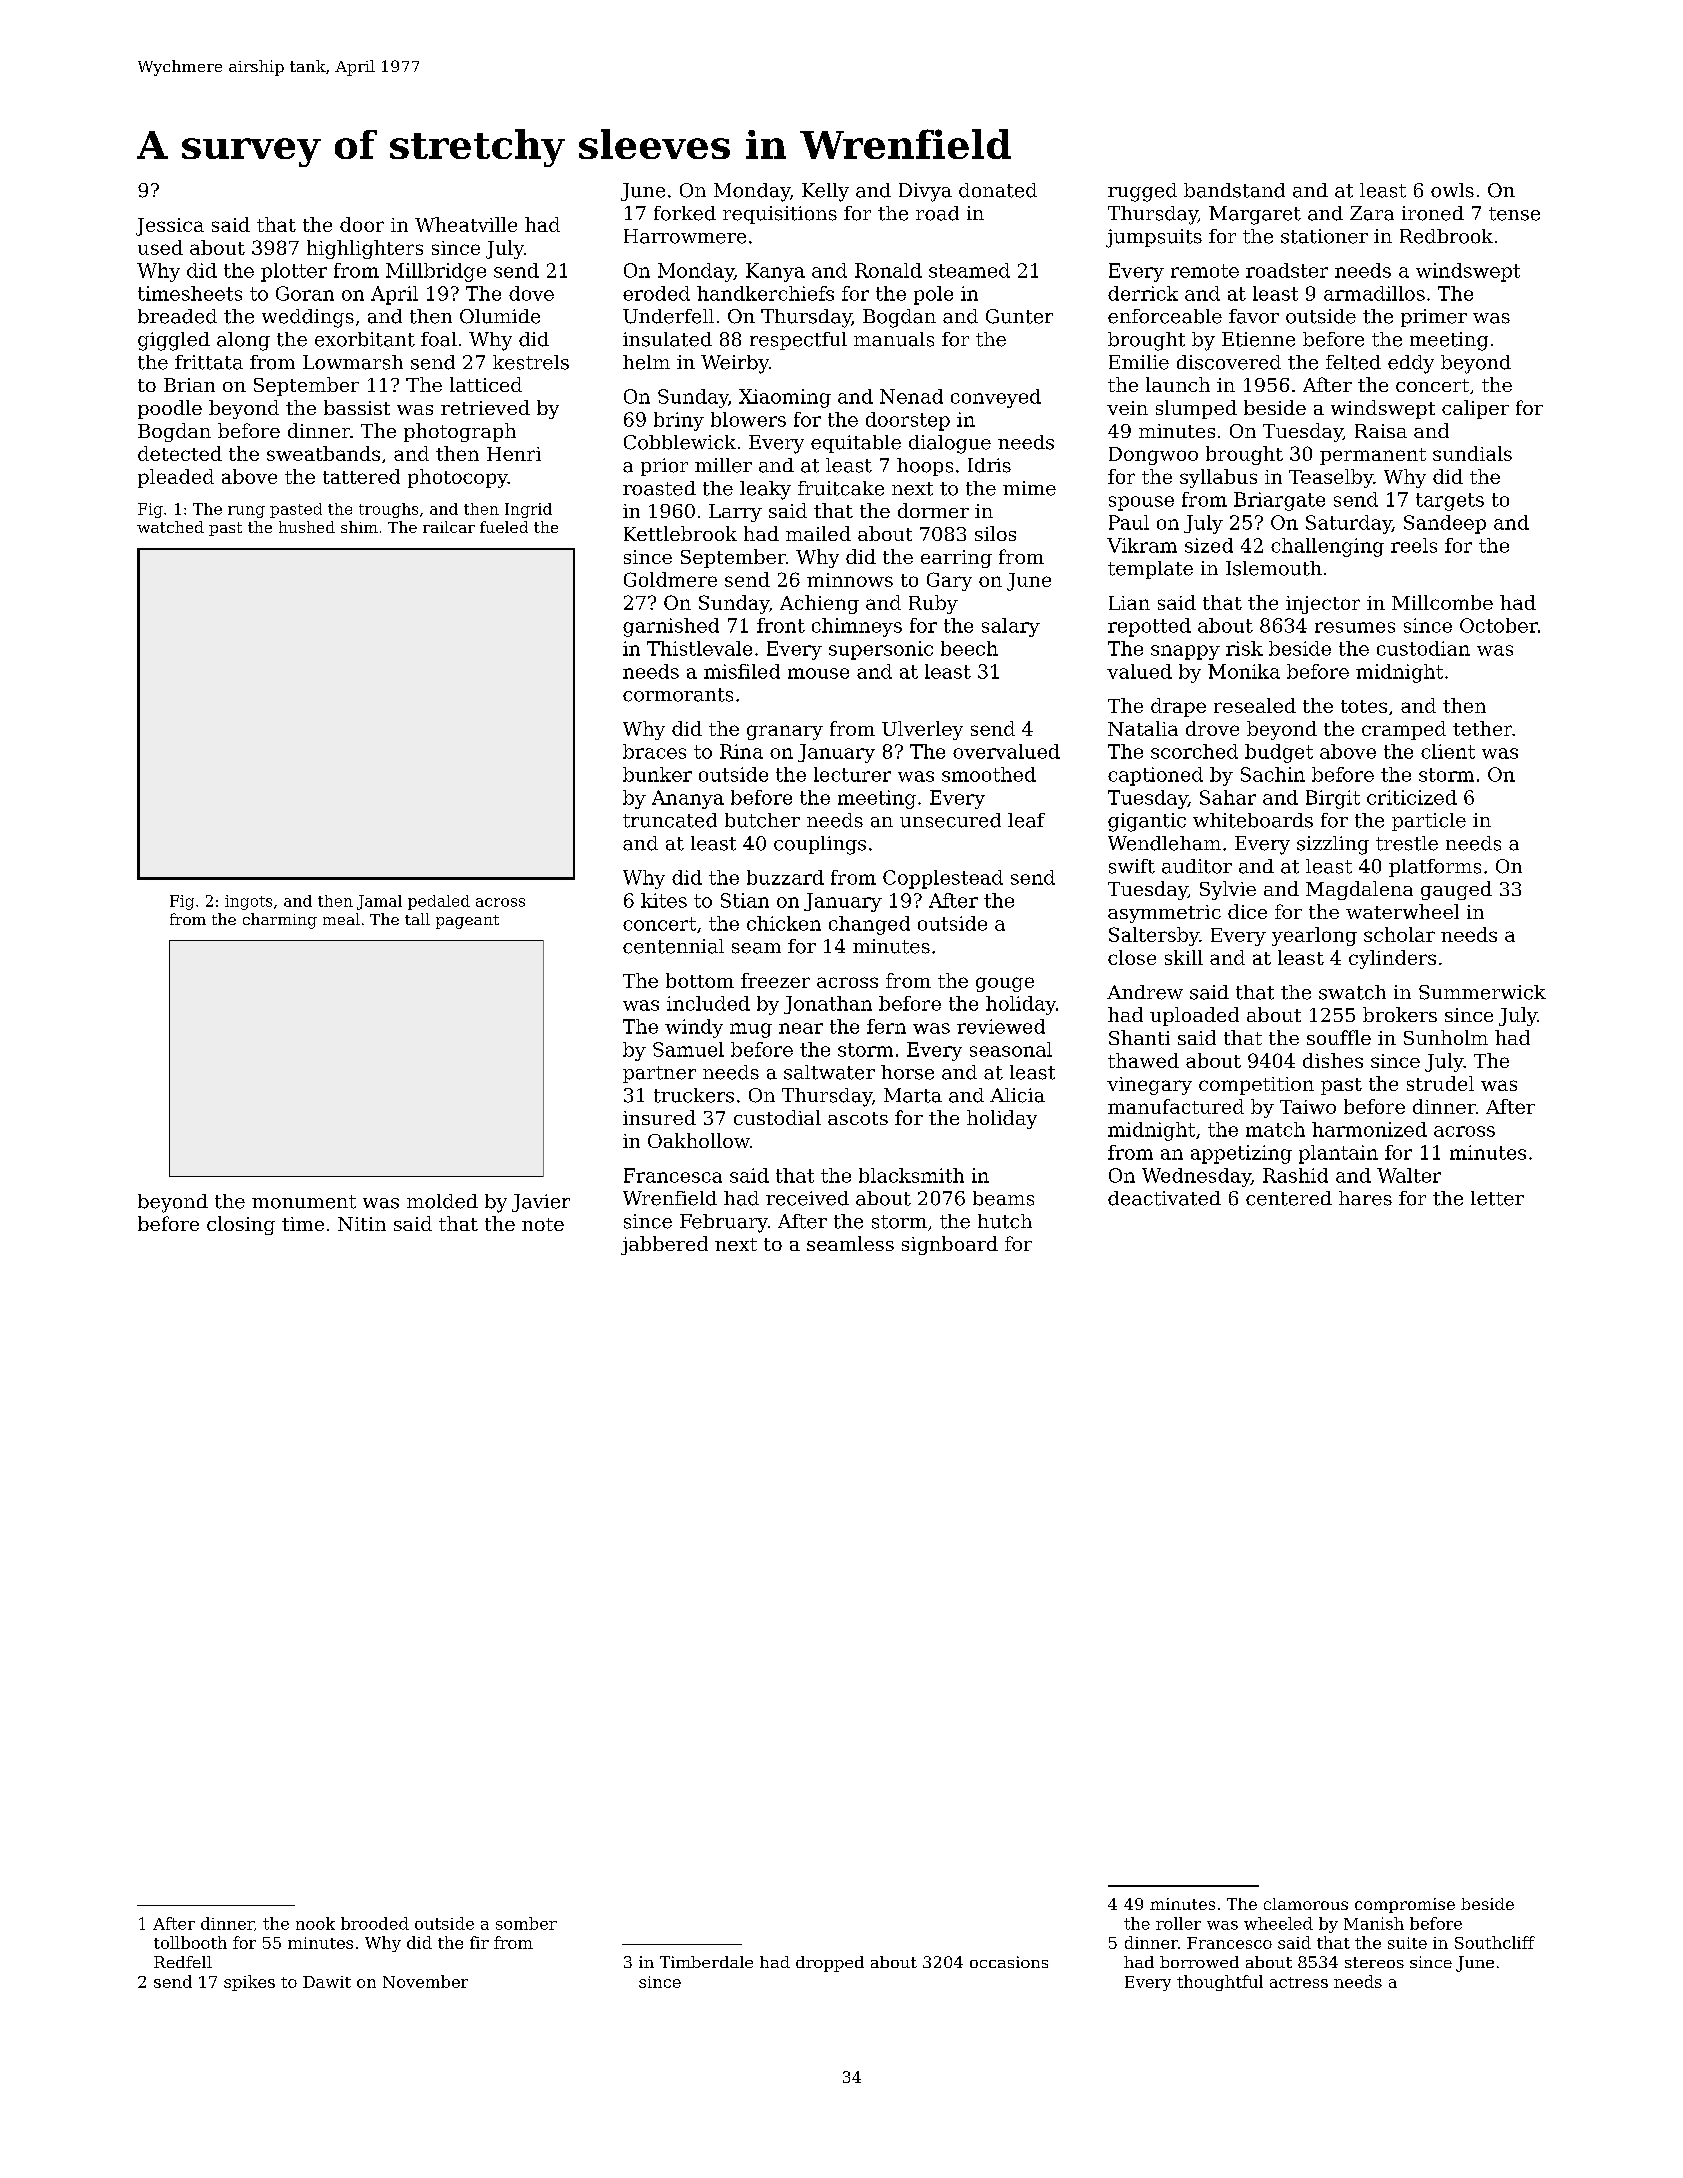 The width and height of the document is (1683, 2178). Describe the element at coordinates (439, 902) in the document. I see `pedaled` at that location.
